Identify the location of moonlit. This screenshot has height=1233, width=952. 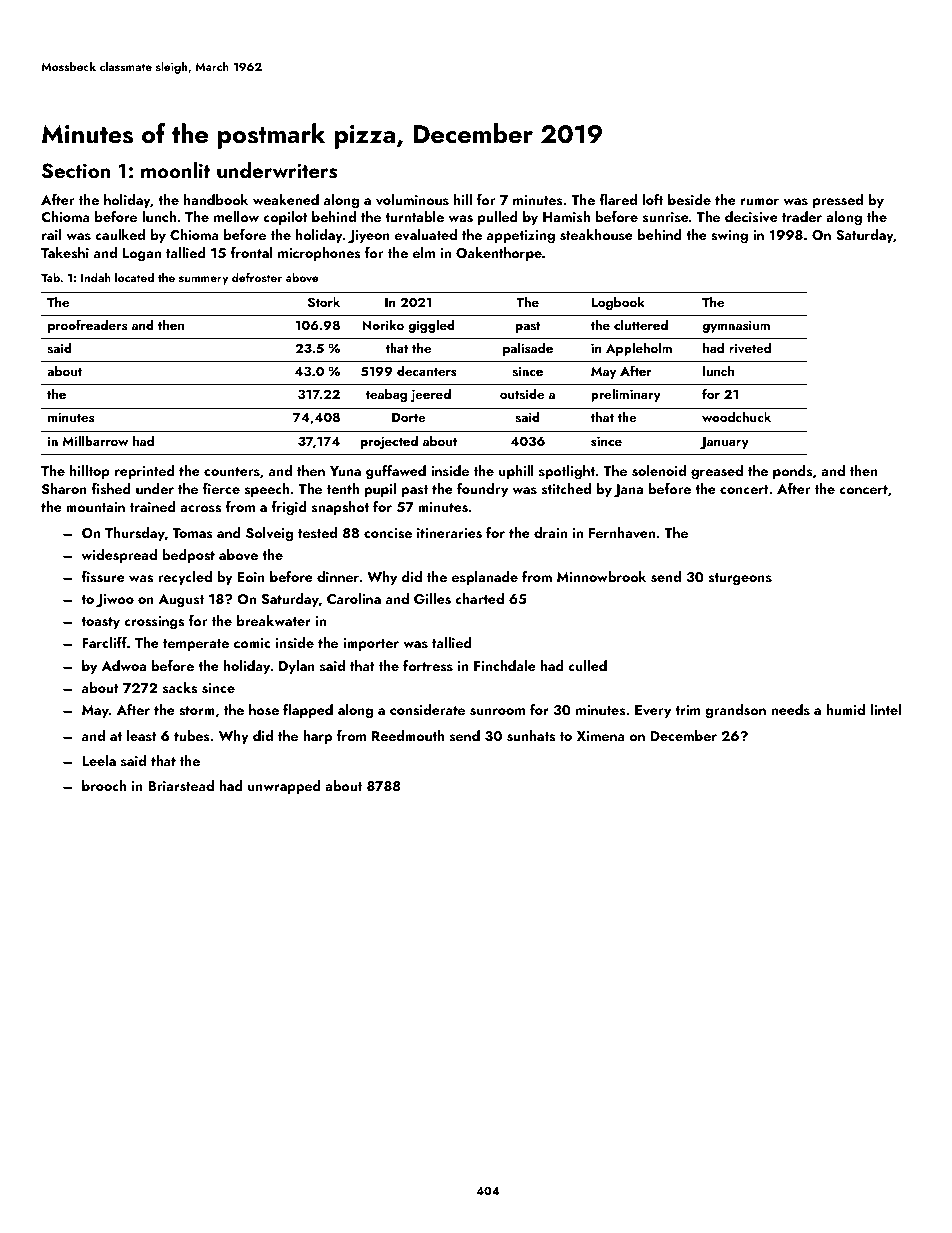
(175, 170).
